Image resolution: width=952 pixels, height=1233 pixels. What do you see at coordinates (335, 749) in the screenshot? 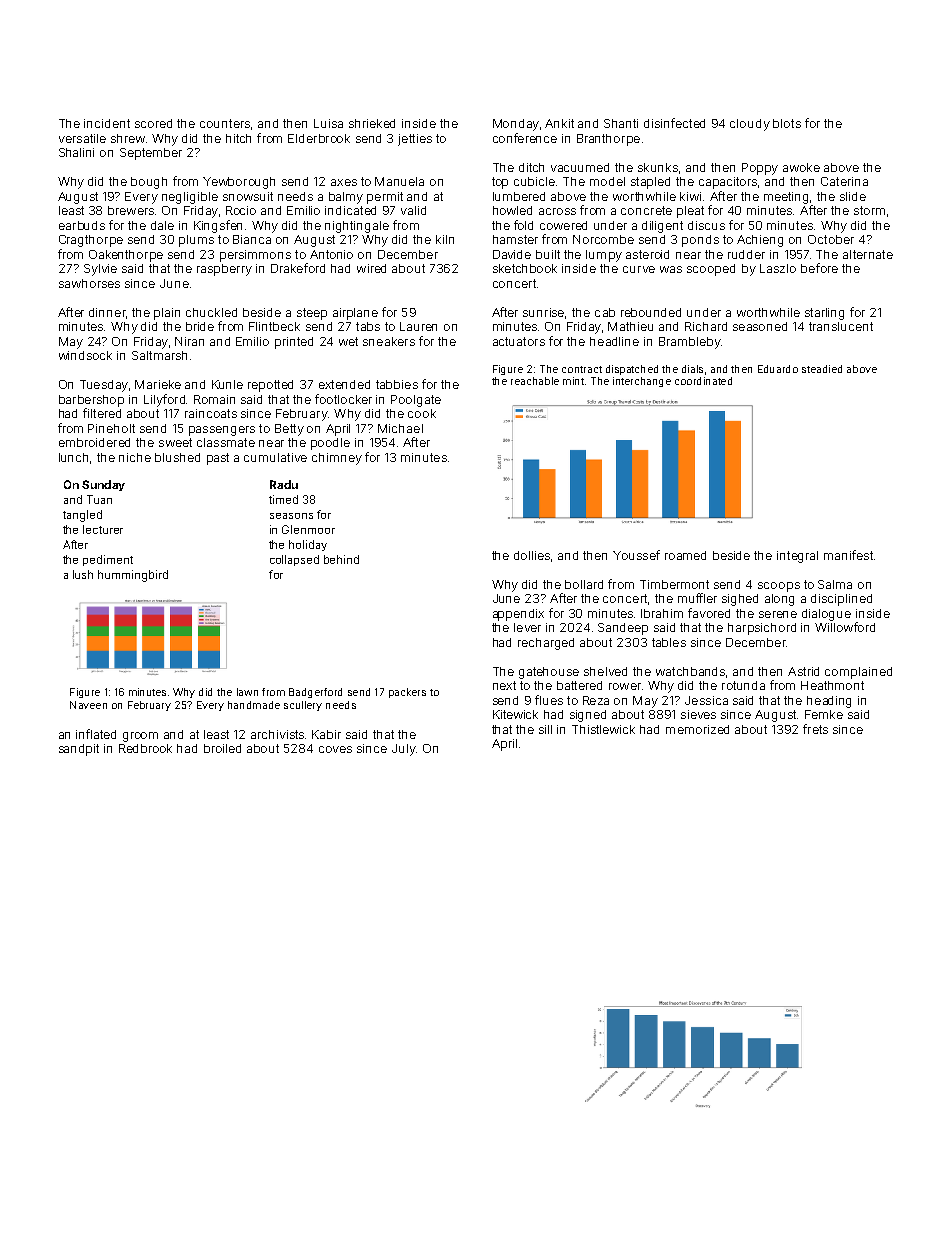
I see `coves` at bounding box center [335, 749].
